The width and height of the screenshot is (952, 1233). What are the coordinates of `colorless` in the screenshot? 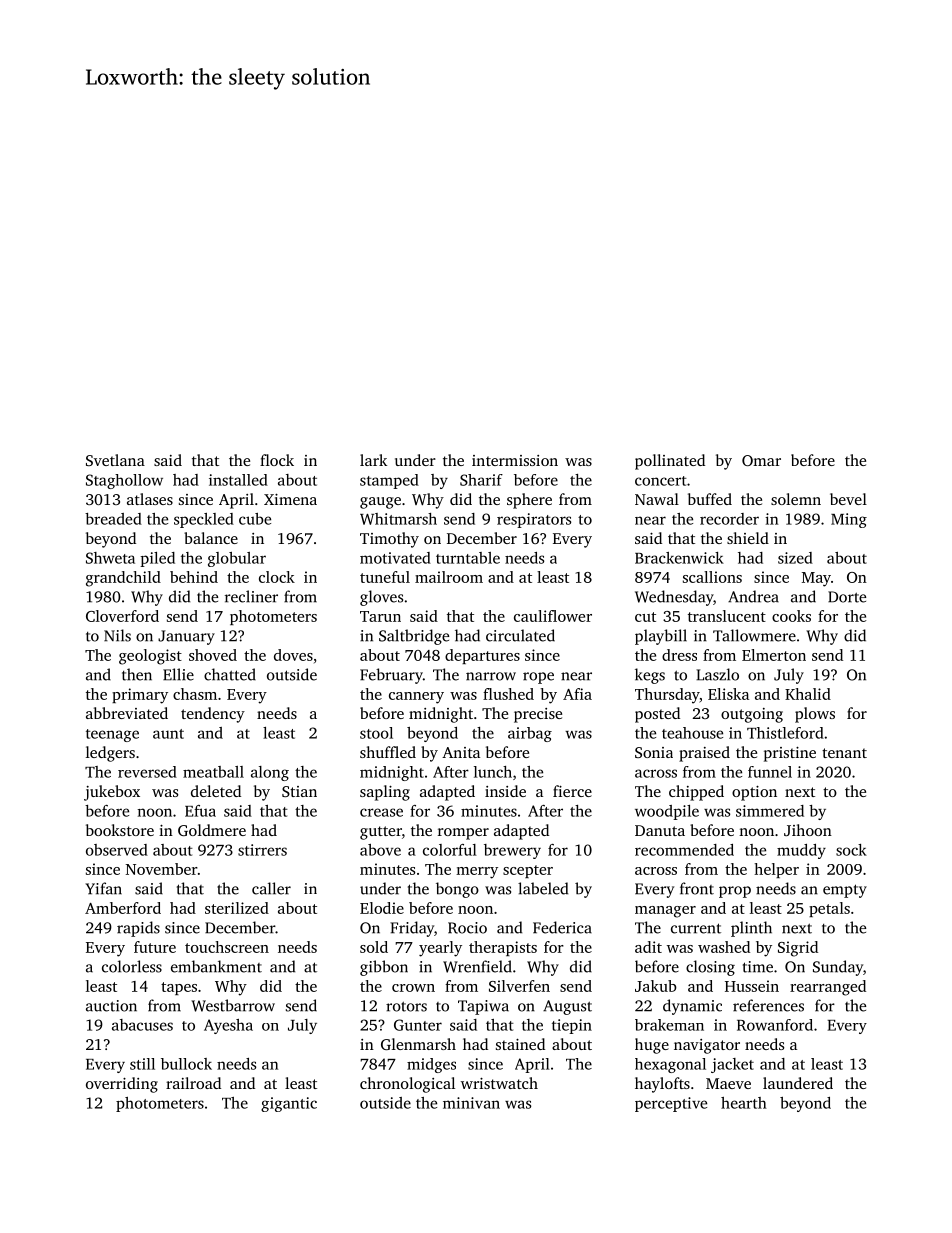 It's located at (132, 966).
